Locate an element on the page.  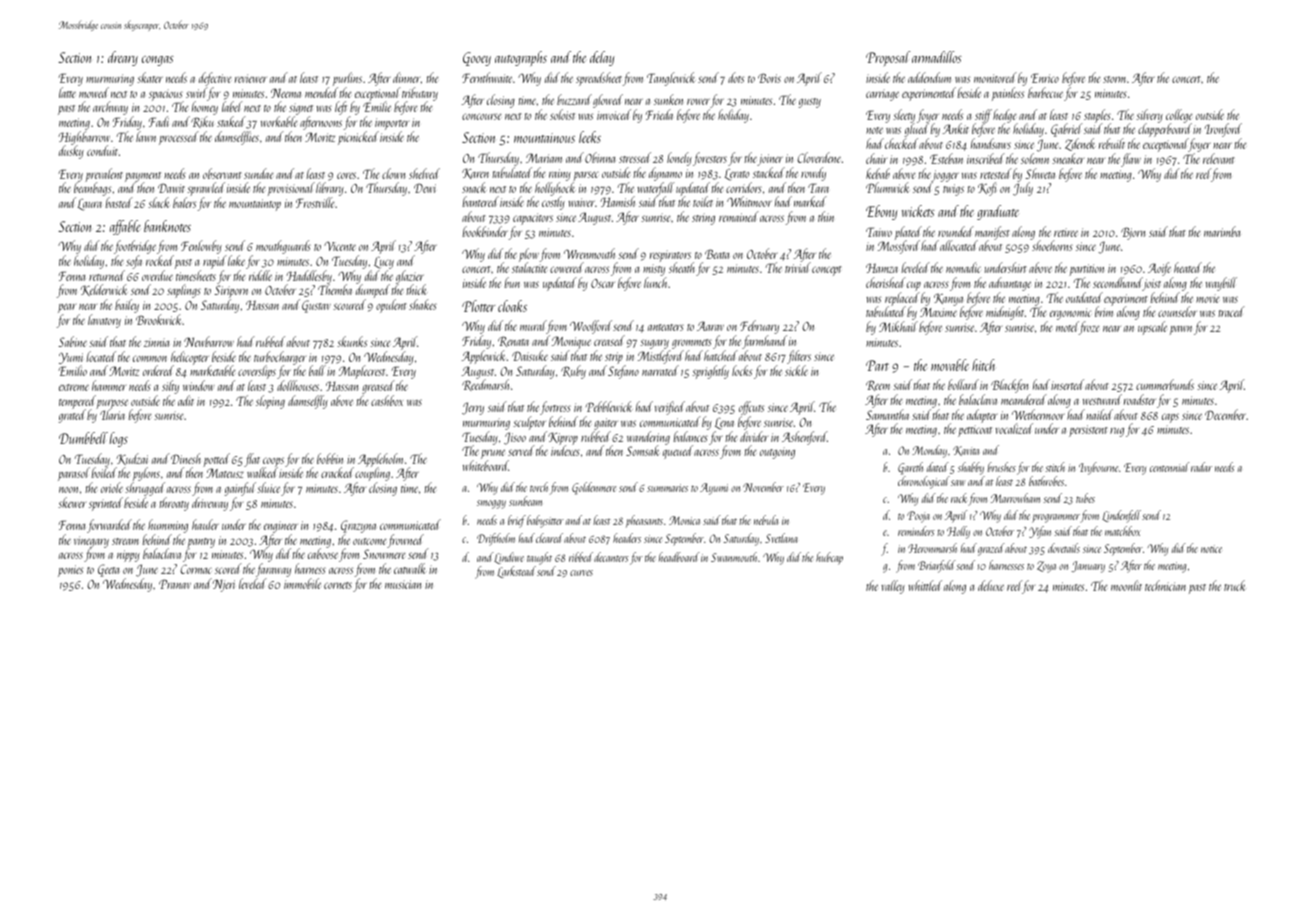
leeks is located at coordinates (590, 137).
